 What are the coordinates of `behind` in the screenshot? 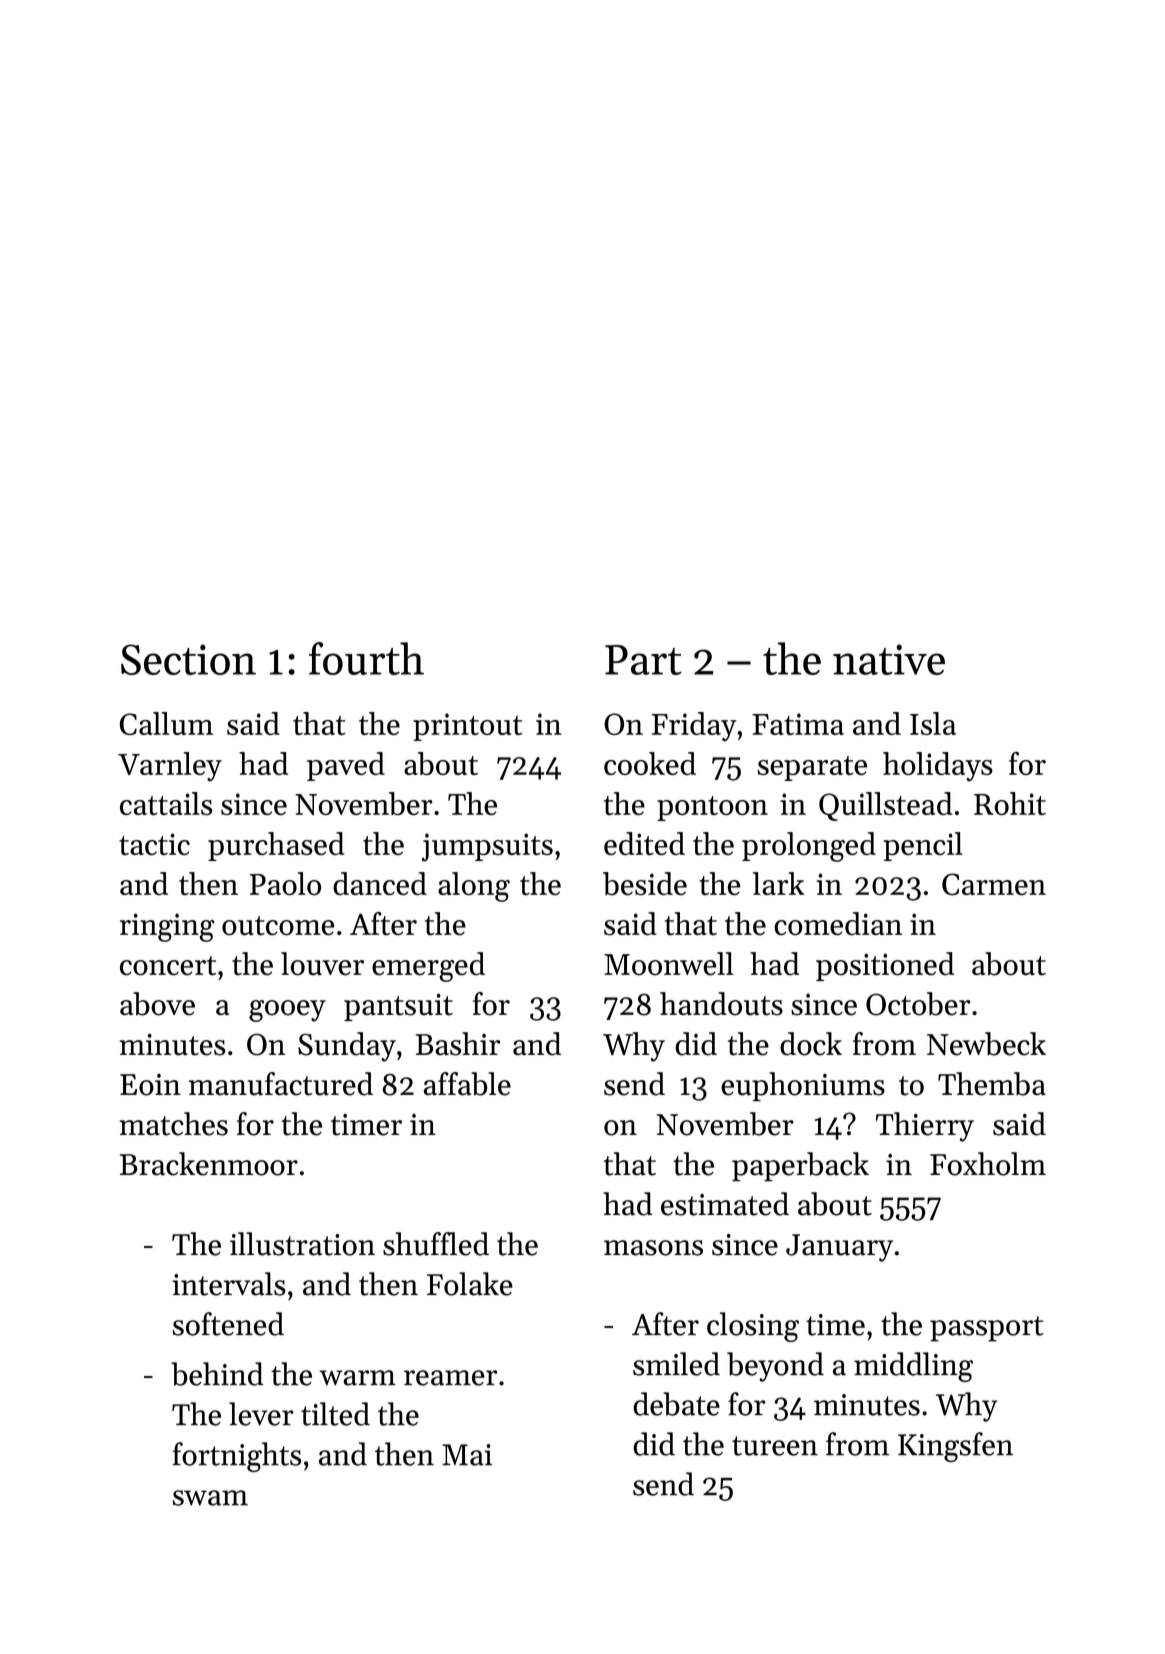 It's located at (217, 1374).
